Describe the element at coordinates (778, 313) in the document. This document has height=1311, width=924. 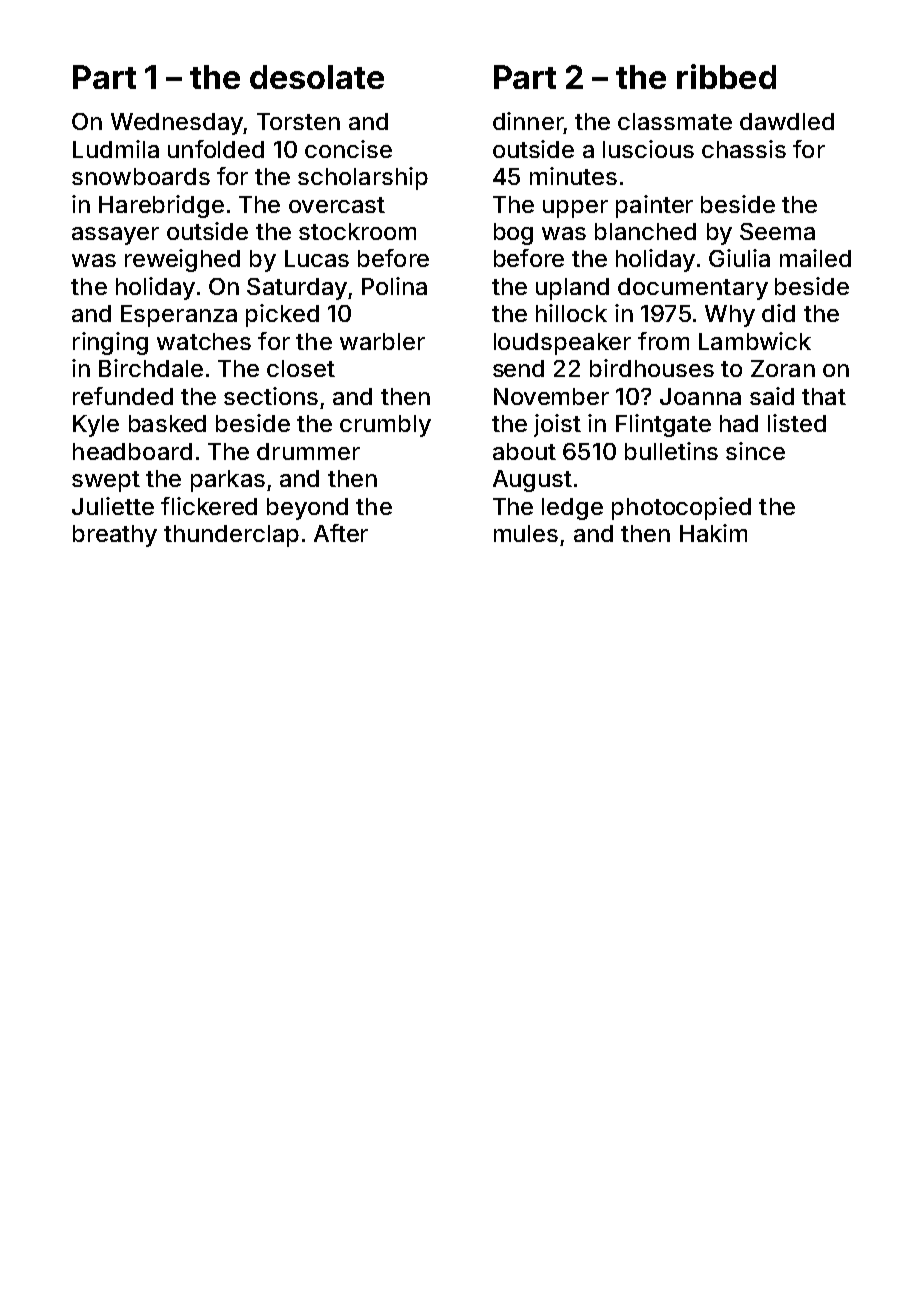
I see `did` at that location.
